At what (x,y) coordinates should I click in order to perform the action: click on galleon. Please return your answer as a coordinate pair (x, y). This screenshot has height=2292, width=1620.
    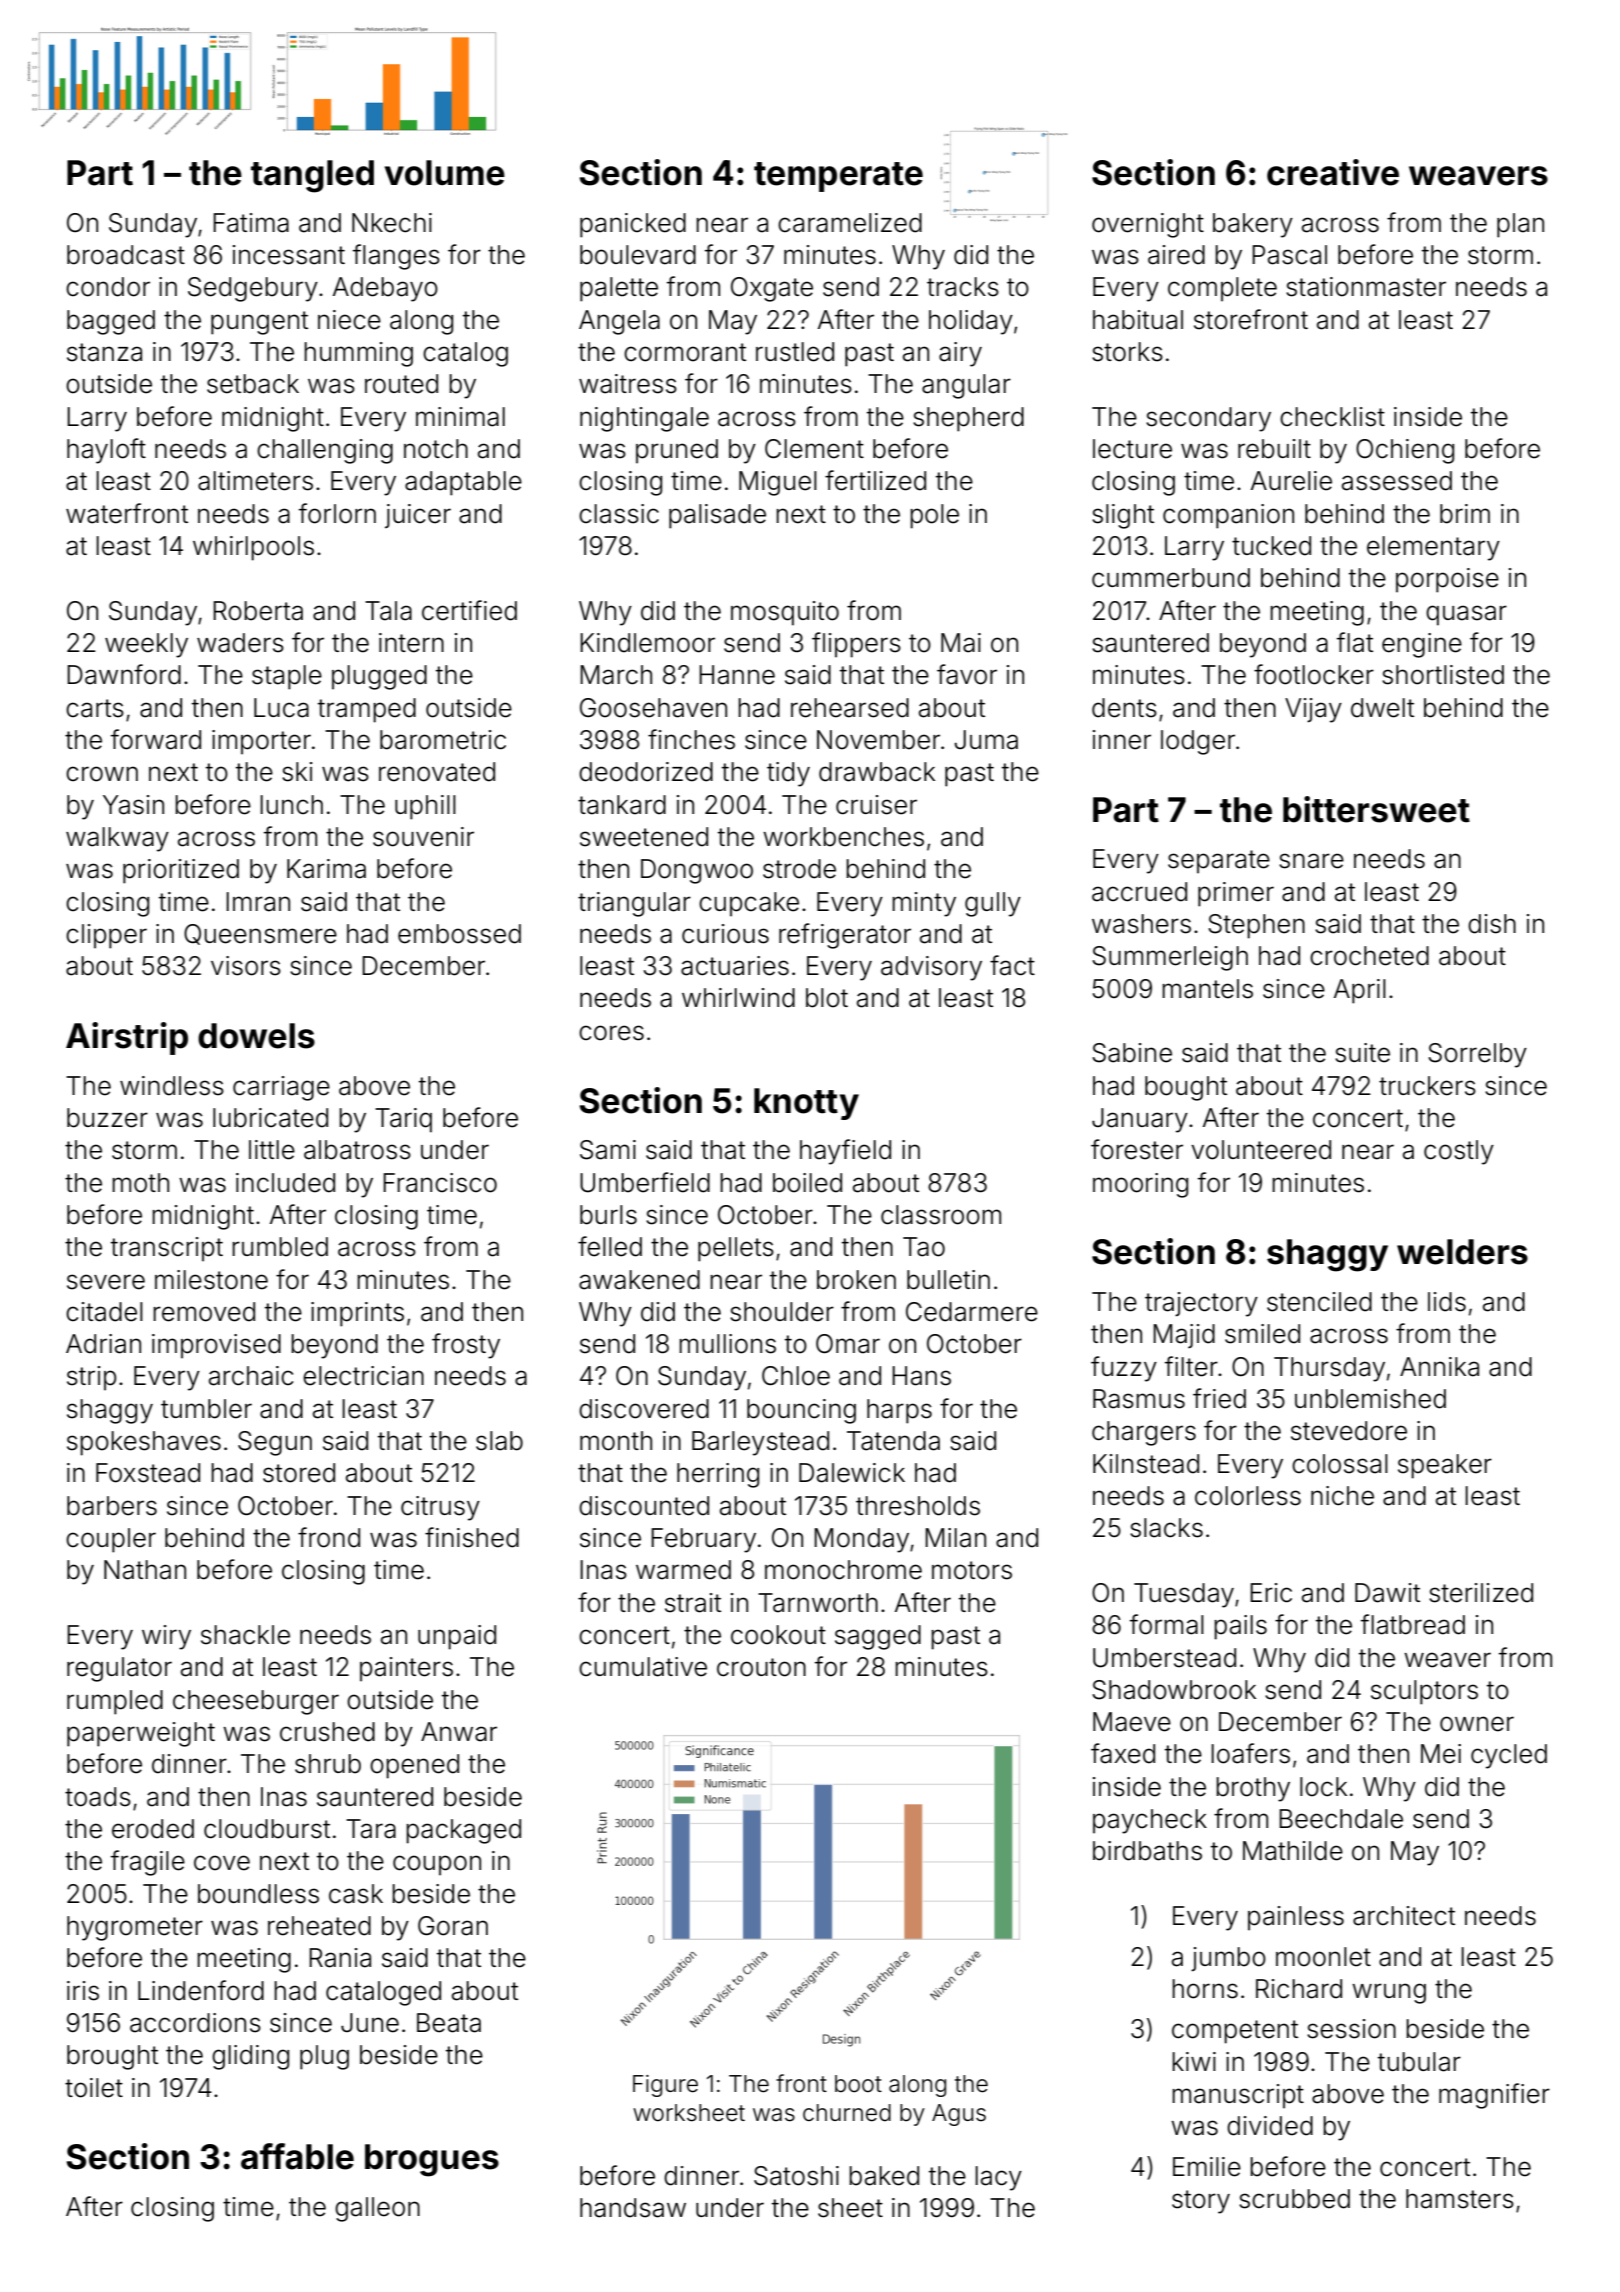
    Looking at the image, I should click on (377, 2209).
